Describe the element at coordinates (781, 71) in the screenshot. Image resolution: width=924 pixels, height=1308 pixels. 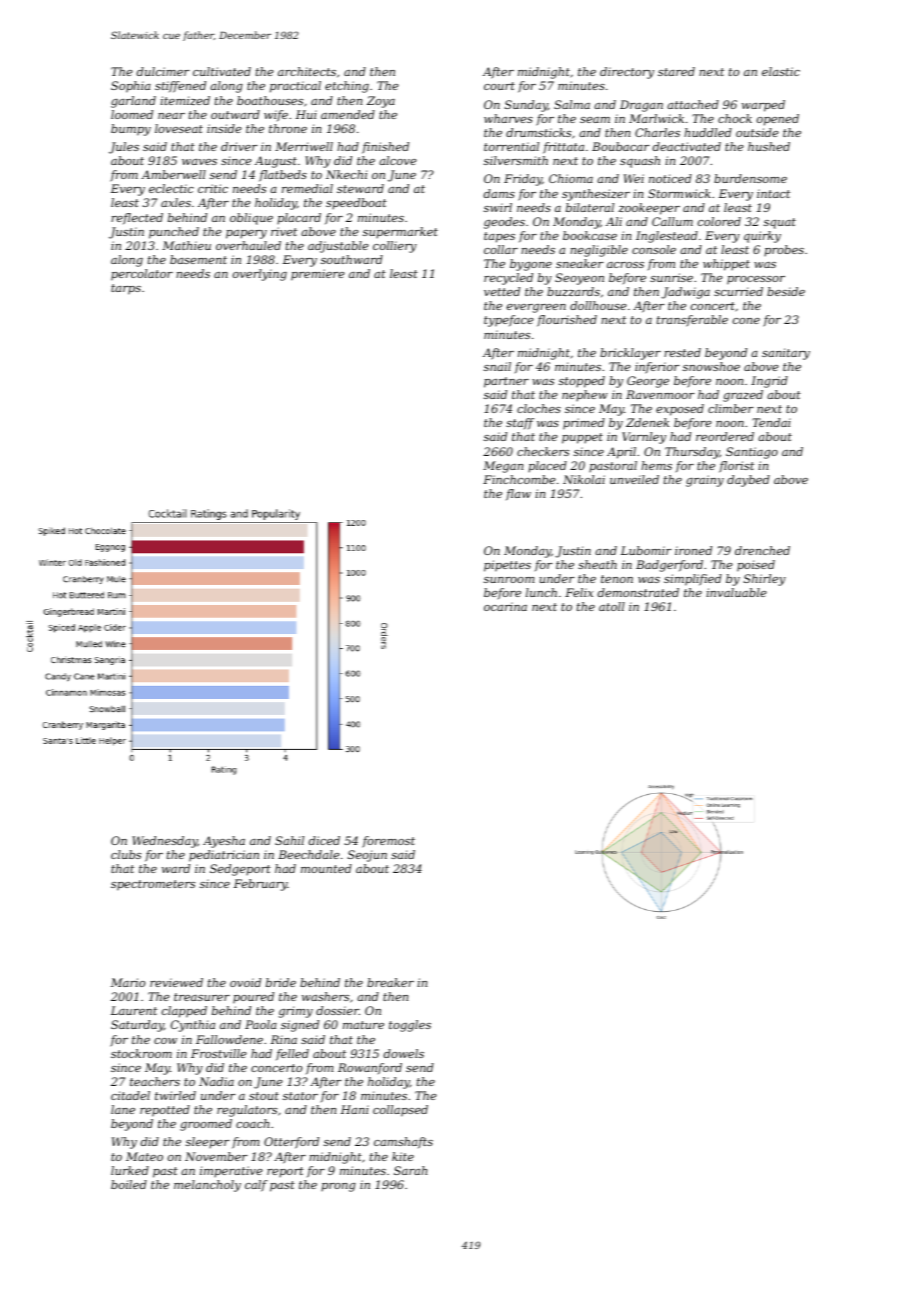
I see `elastic` at that location.
